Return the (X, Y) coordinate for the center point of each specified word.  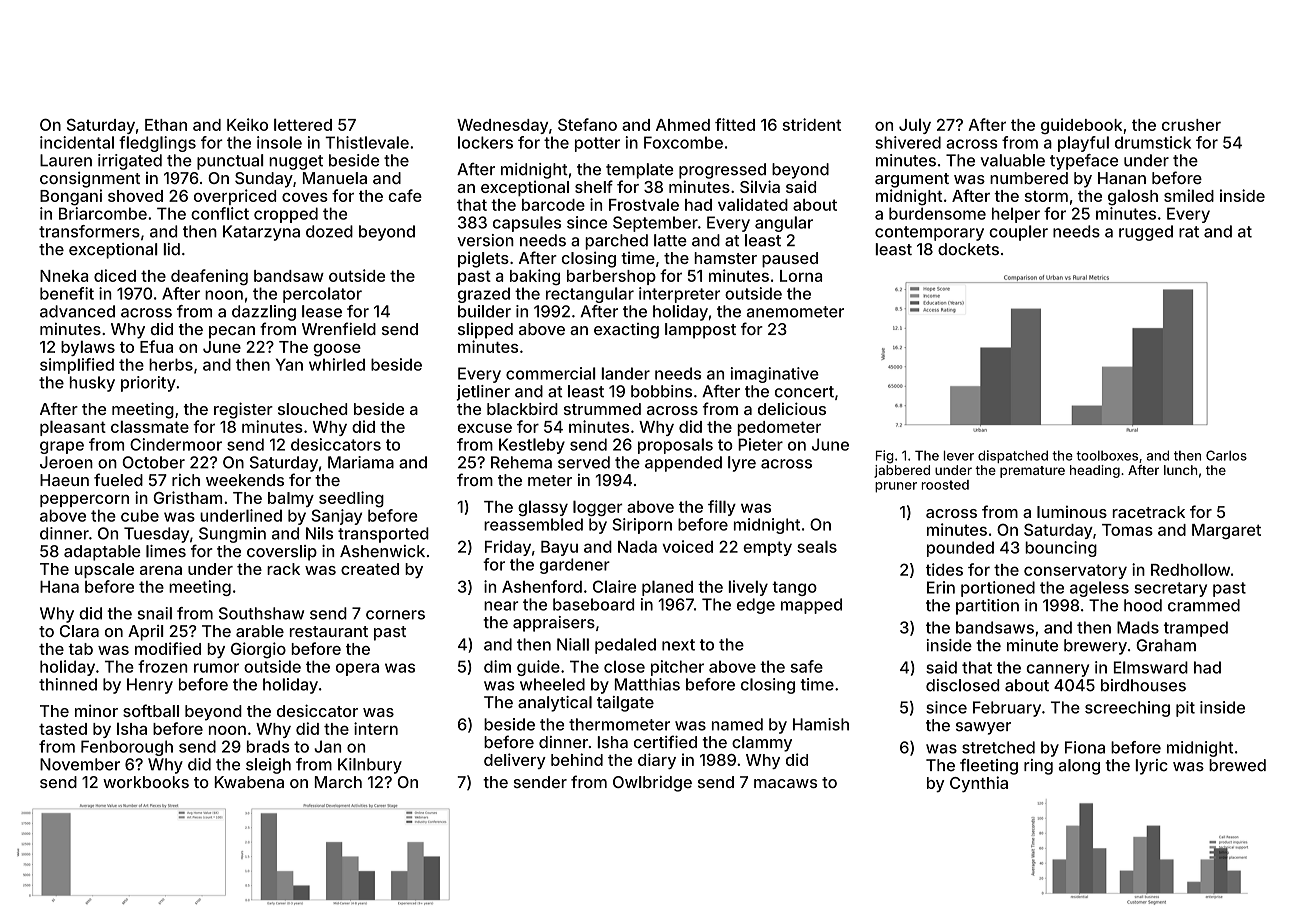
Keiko (247, 124)
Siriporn (642, 526)
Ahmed (683, 125)
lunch (1180, 470)
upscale (104, 570)
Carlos (1226, 455)
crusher (1191, 125)
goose (337, 350)
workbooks (146, 782)
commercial (551, 373)
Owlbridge (652, 784)
